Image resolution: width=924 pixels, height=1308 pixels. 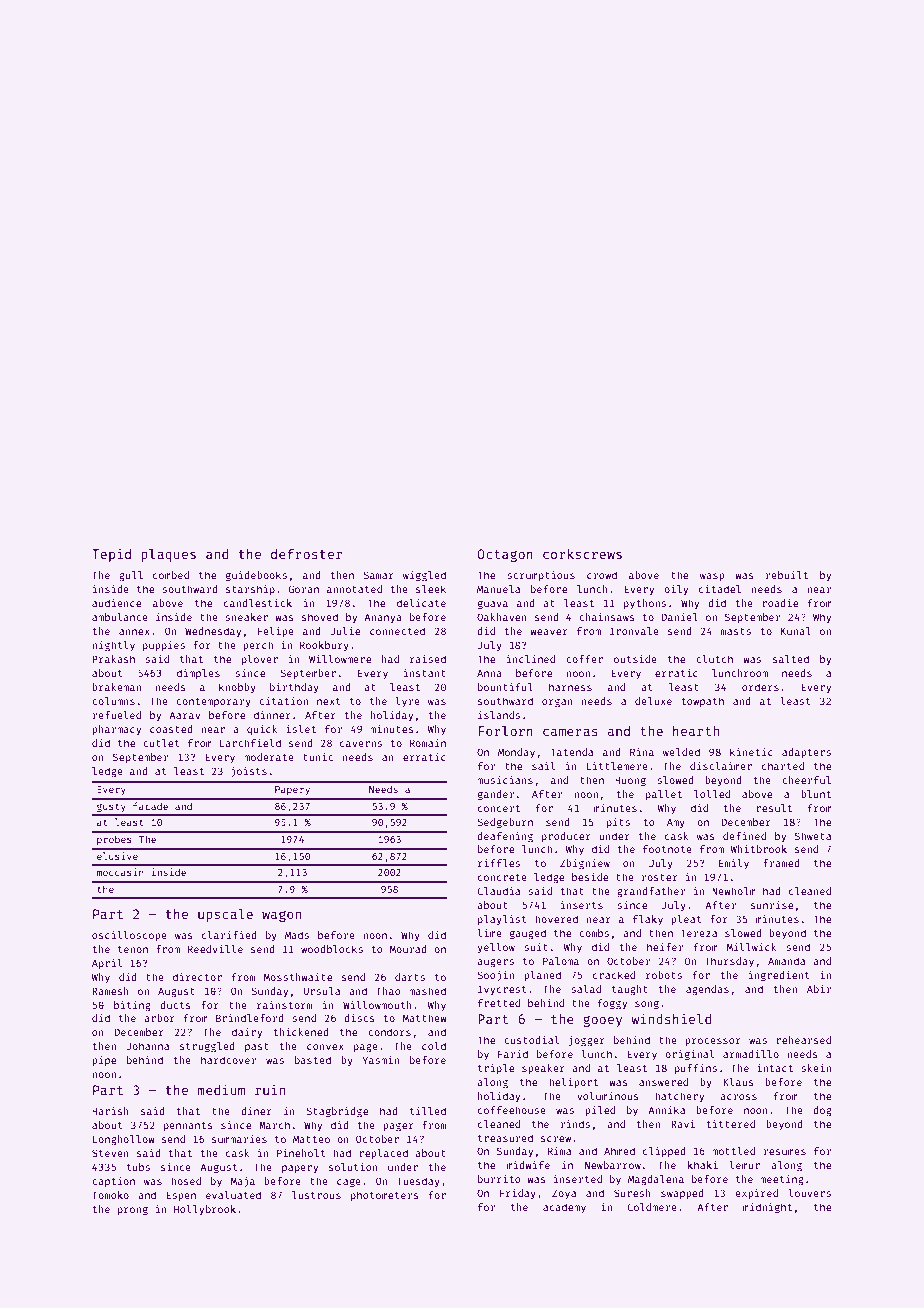 I want to click on Hollybrook, so click(x=205, y=1210).
